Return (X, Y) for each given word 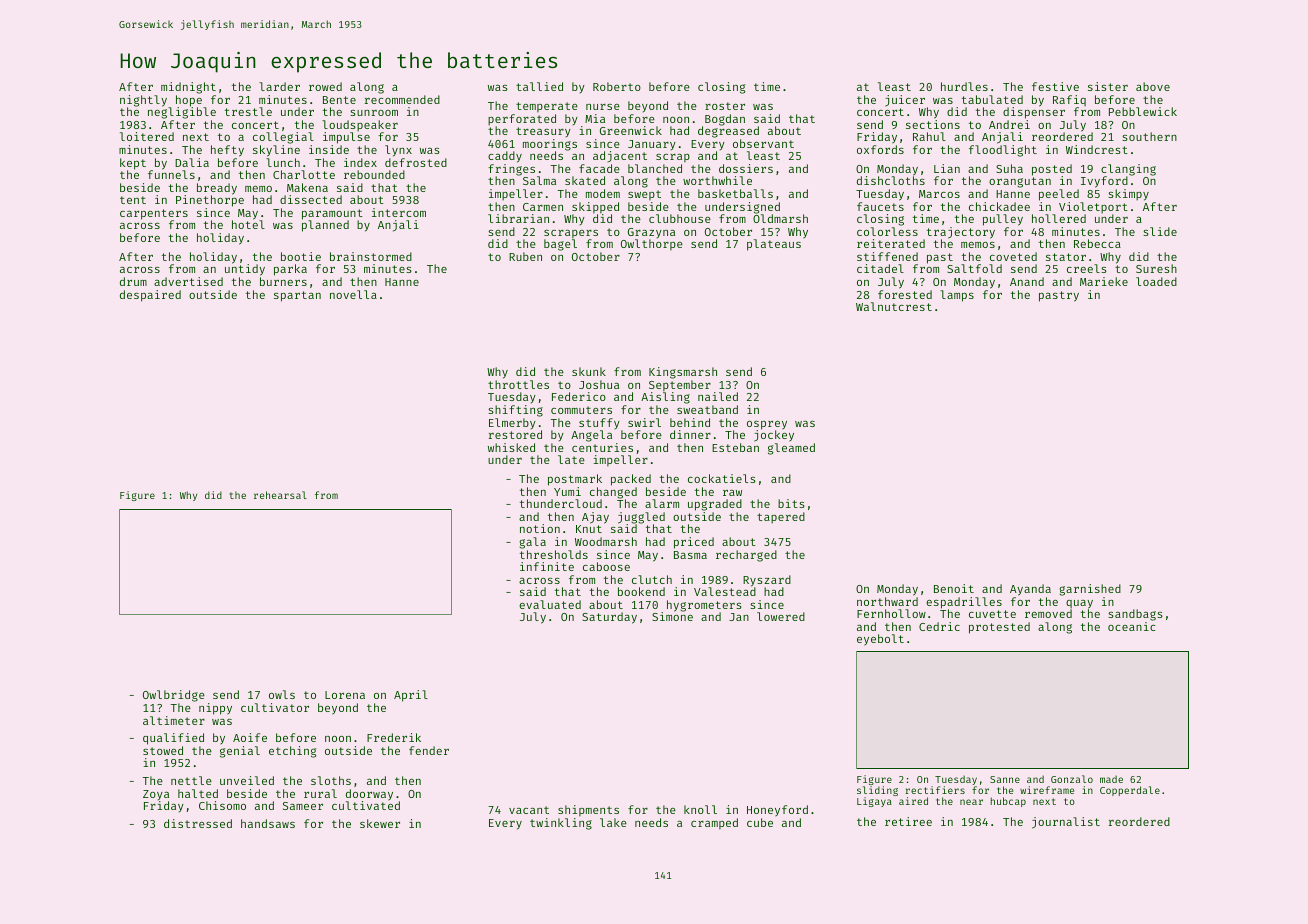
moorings (550, 145)
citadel (880, 268)
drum (133, 281)
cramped (714, 823)
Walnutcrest (894, 306)
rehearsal (280, 495)
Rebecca (1097, 243)
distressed (198, 823)
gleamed (791, 449)
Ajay (595, 518)
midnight (188, 88)
